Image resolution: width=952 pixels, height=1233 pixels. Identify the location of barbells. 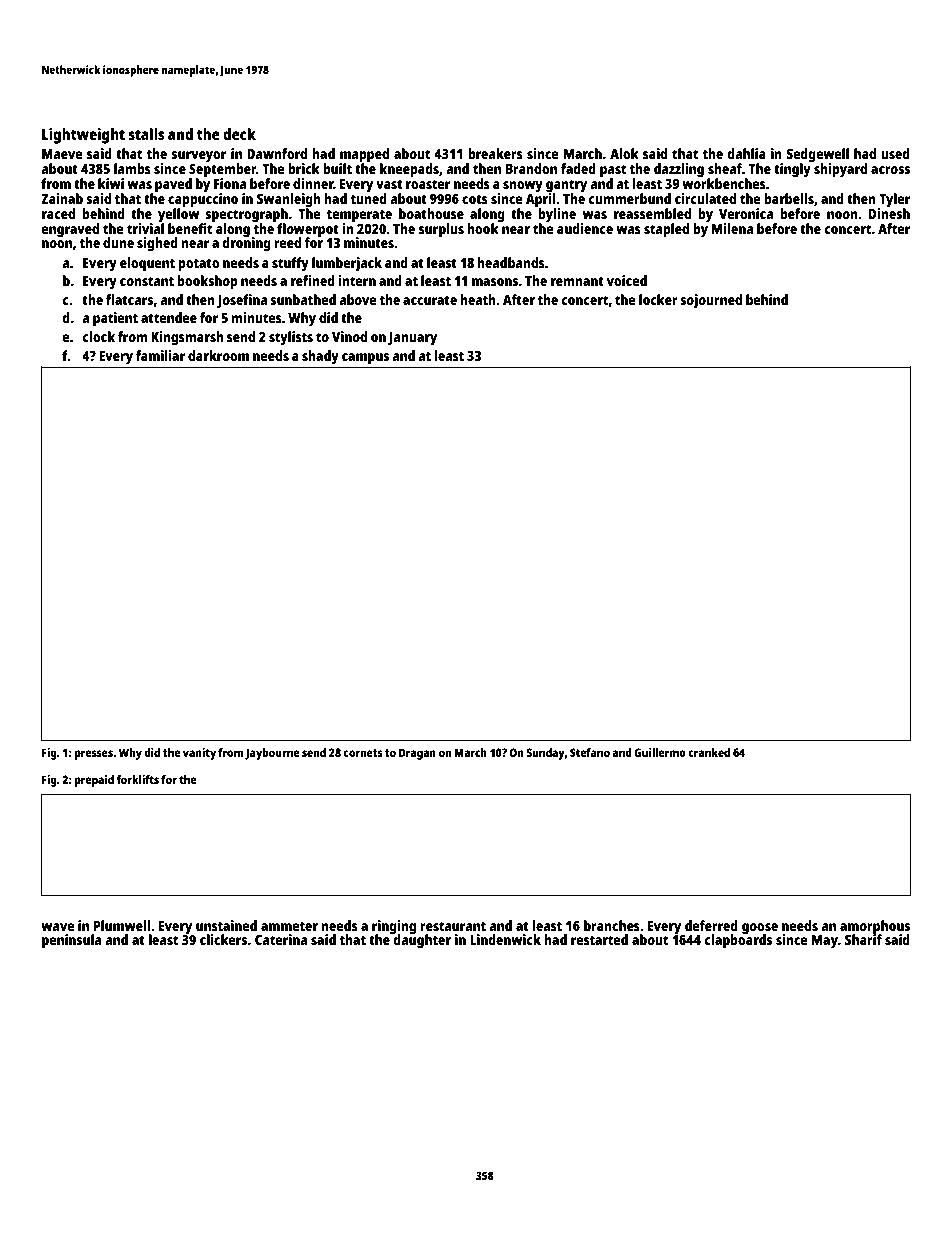
(789, 198).
